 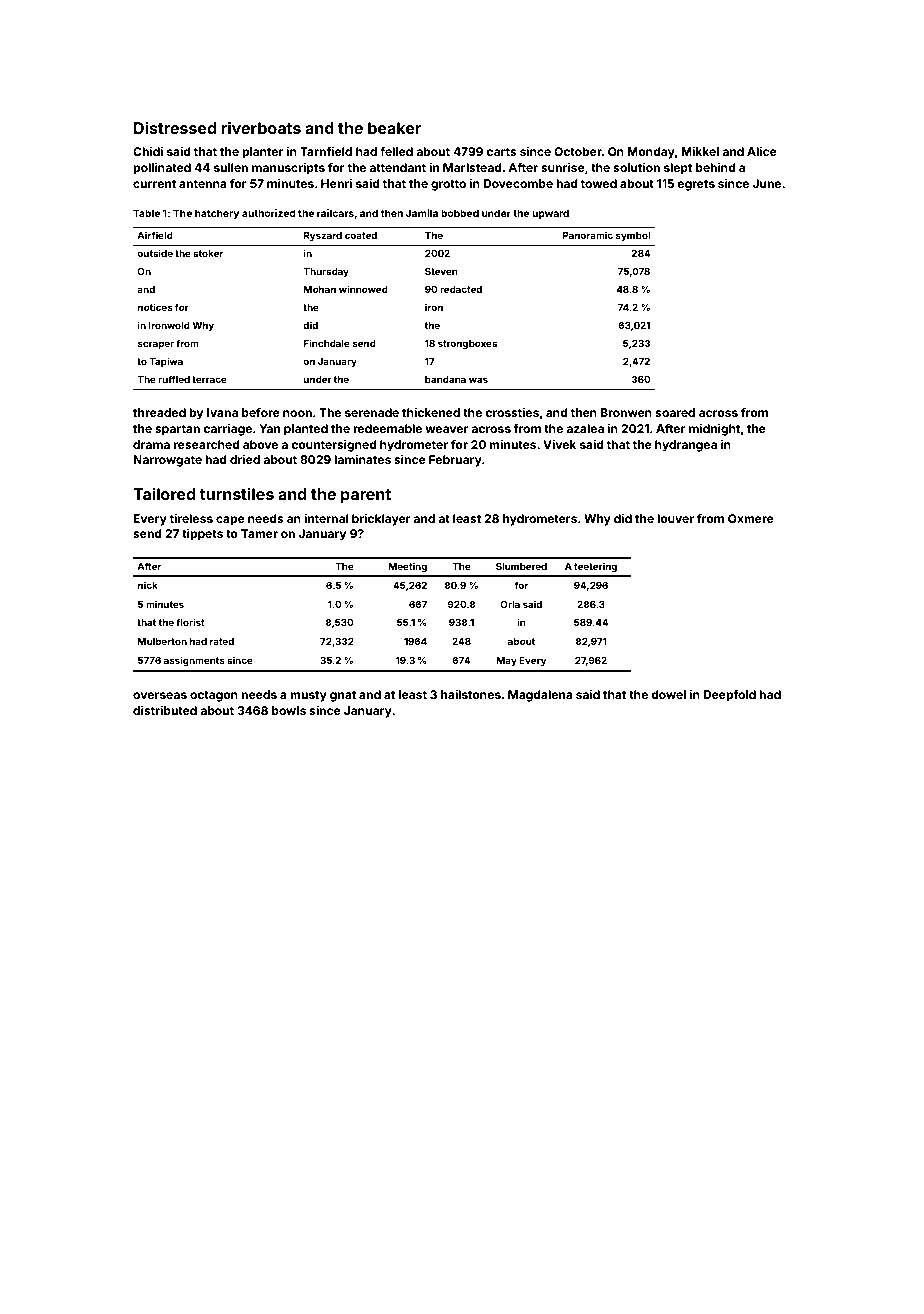 I want to click on authorized, so click(x=268, y=213).
